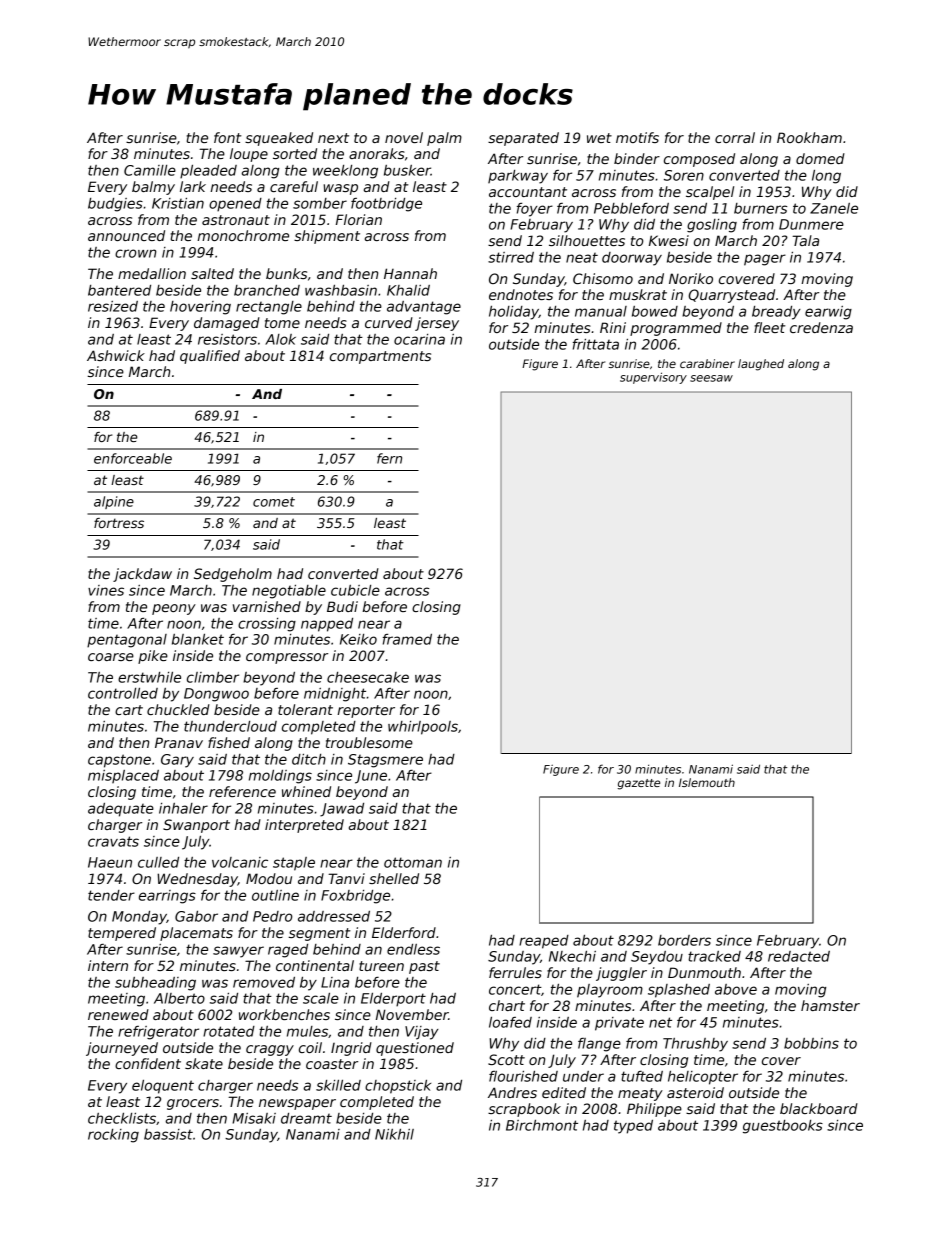 This image has height=1233, width=952. Describe the element at coordinates (407, 639) in the image. I see `framed` at that location.
